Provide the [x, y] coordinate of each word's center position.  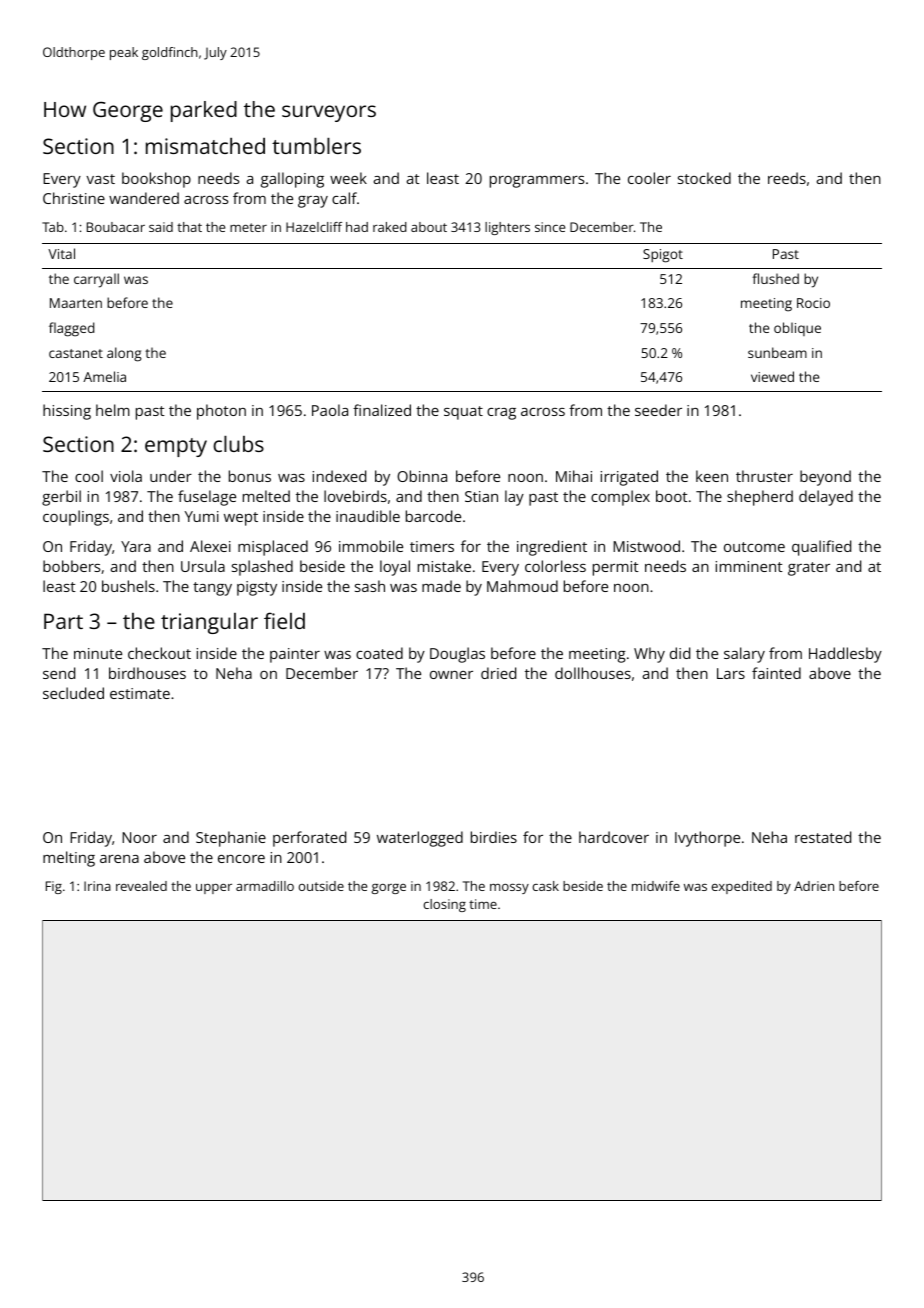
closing [445, 905]
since [550, 227]
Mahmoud [522, 586]
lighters [507, 228]
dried [498, 673]
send [59, 673]
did [680, 653]
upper [214, 889]
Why [649, 655]
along [124, 354]
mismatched [205, 146]
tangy [212, 589]
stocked [704, 178]
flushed [775, 278]
